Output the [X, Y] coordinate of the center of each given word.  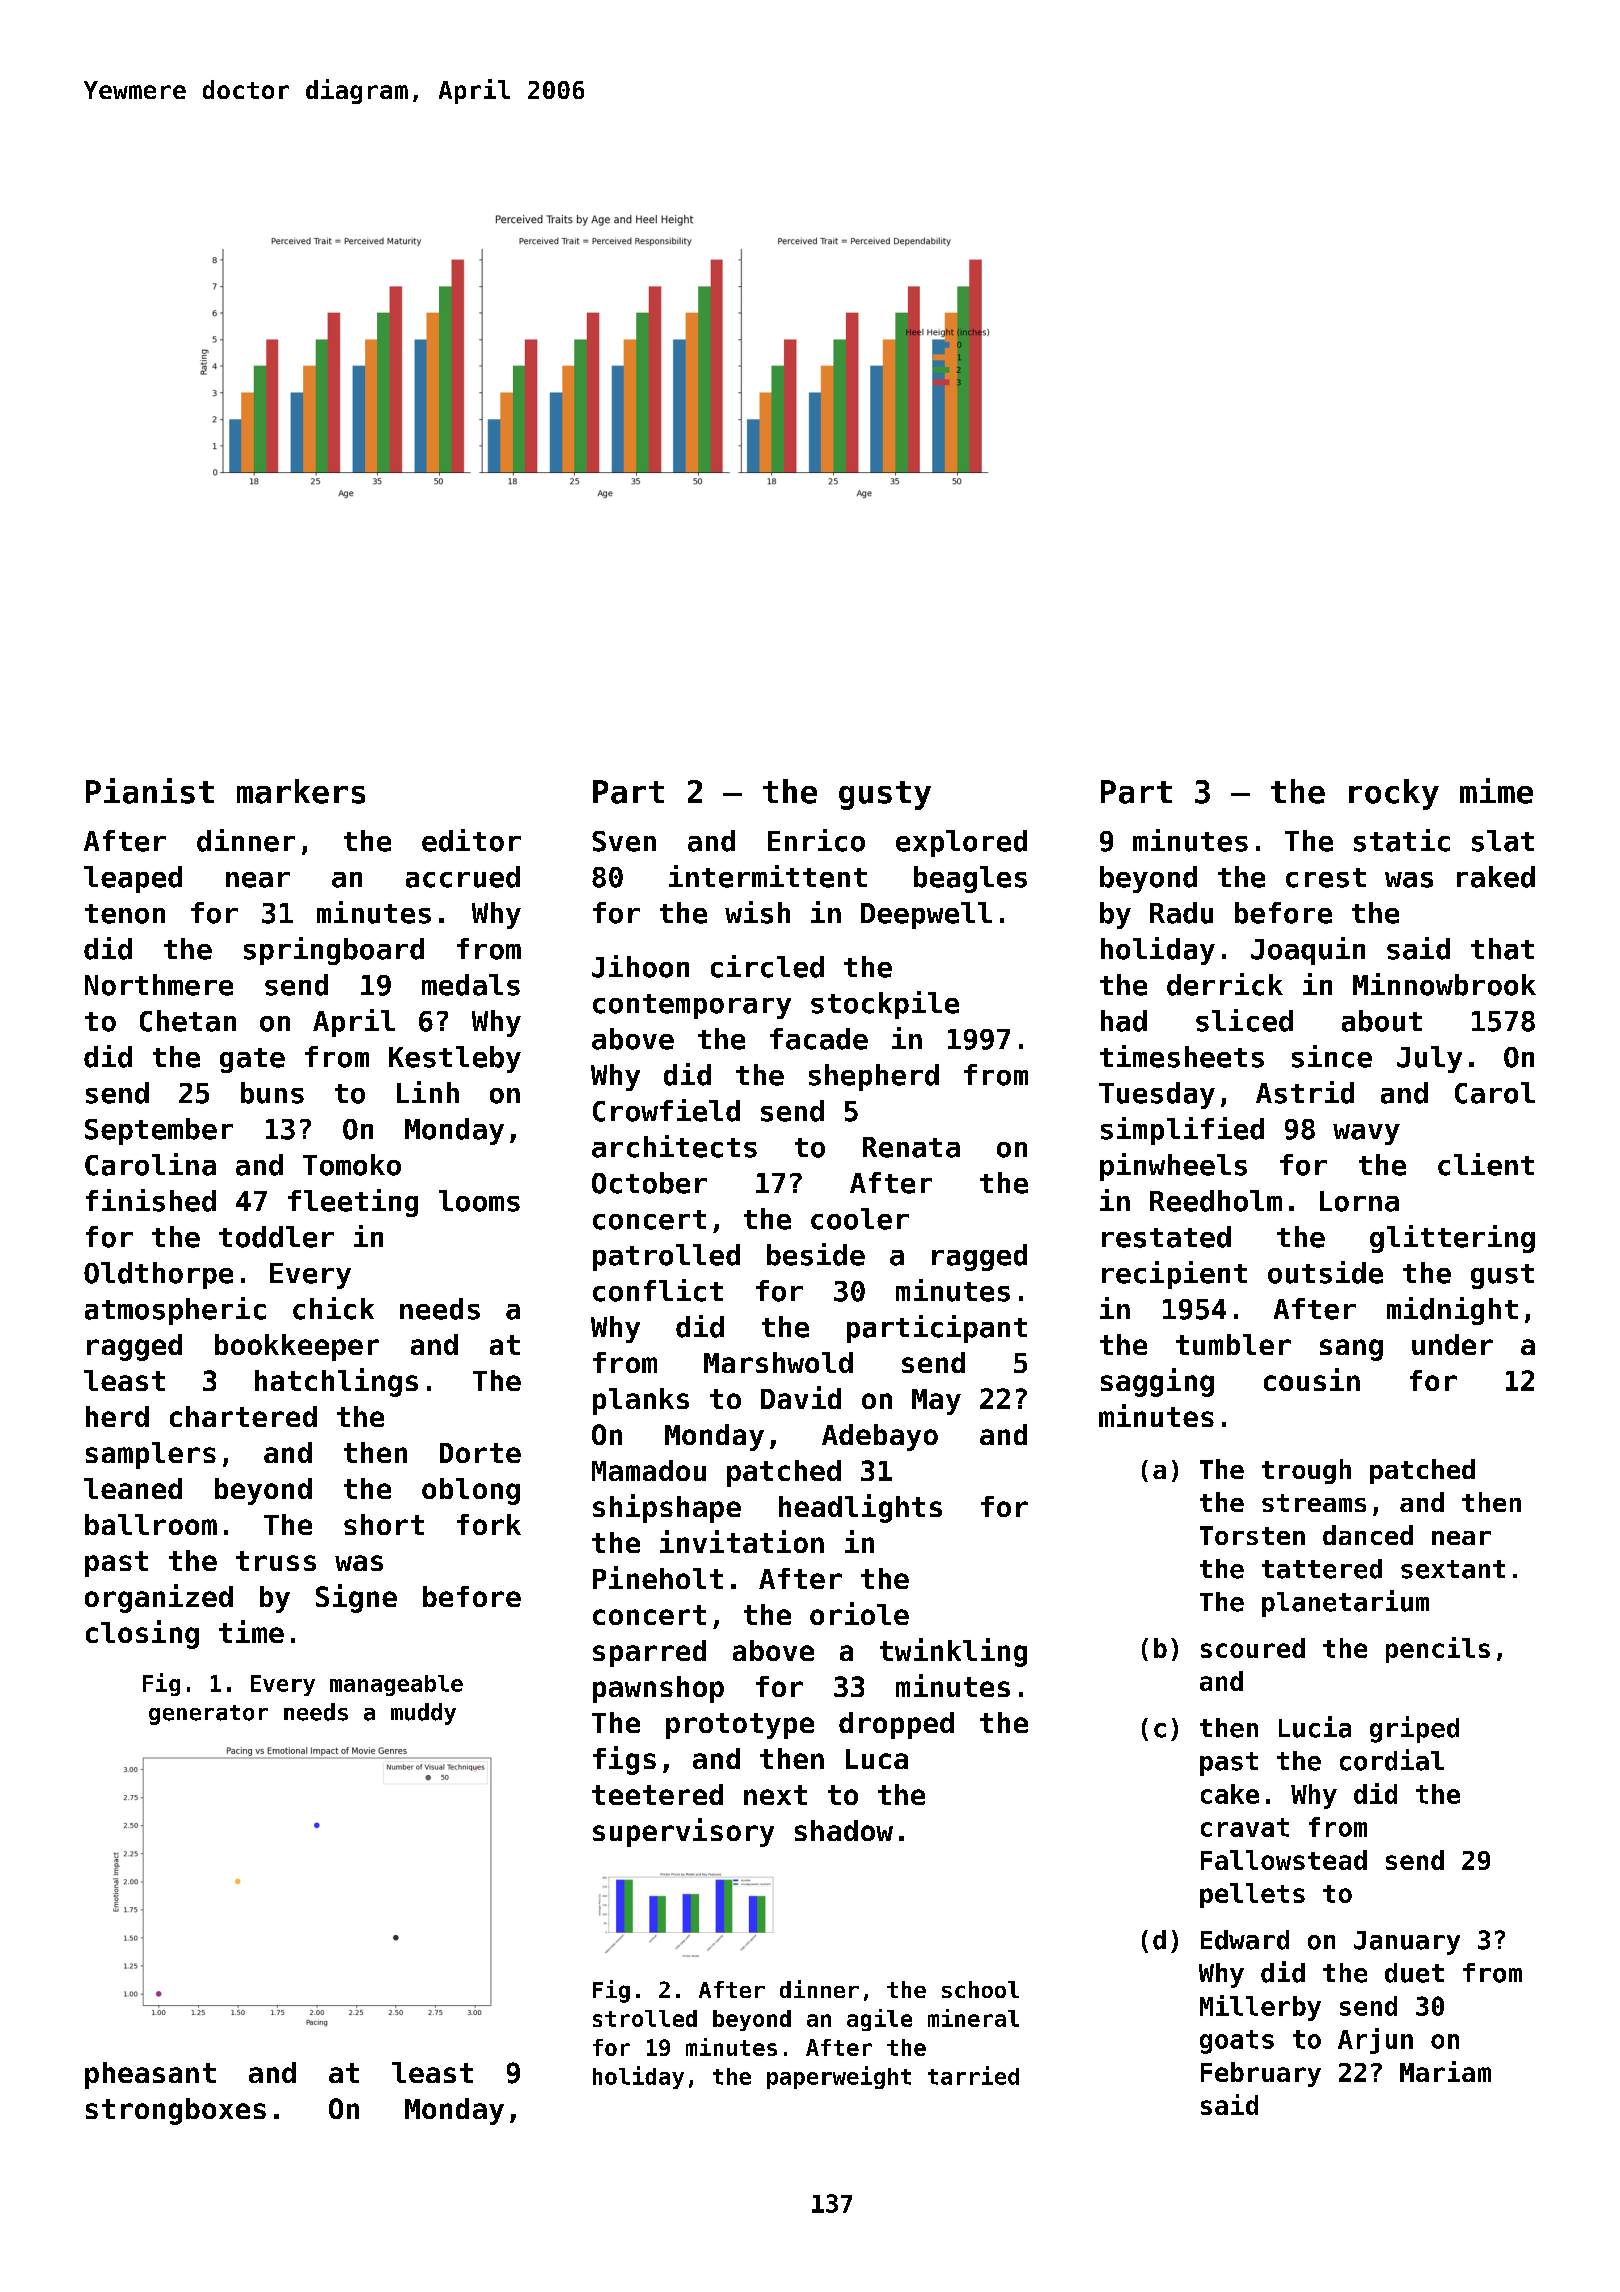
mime [1496, 791]
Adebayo [880, 1437]
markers [301, 791]
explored [961, 843]
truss [276, 1561]
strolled [645, 2018]
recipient [1174, 1275]
